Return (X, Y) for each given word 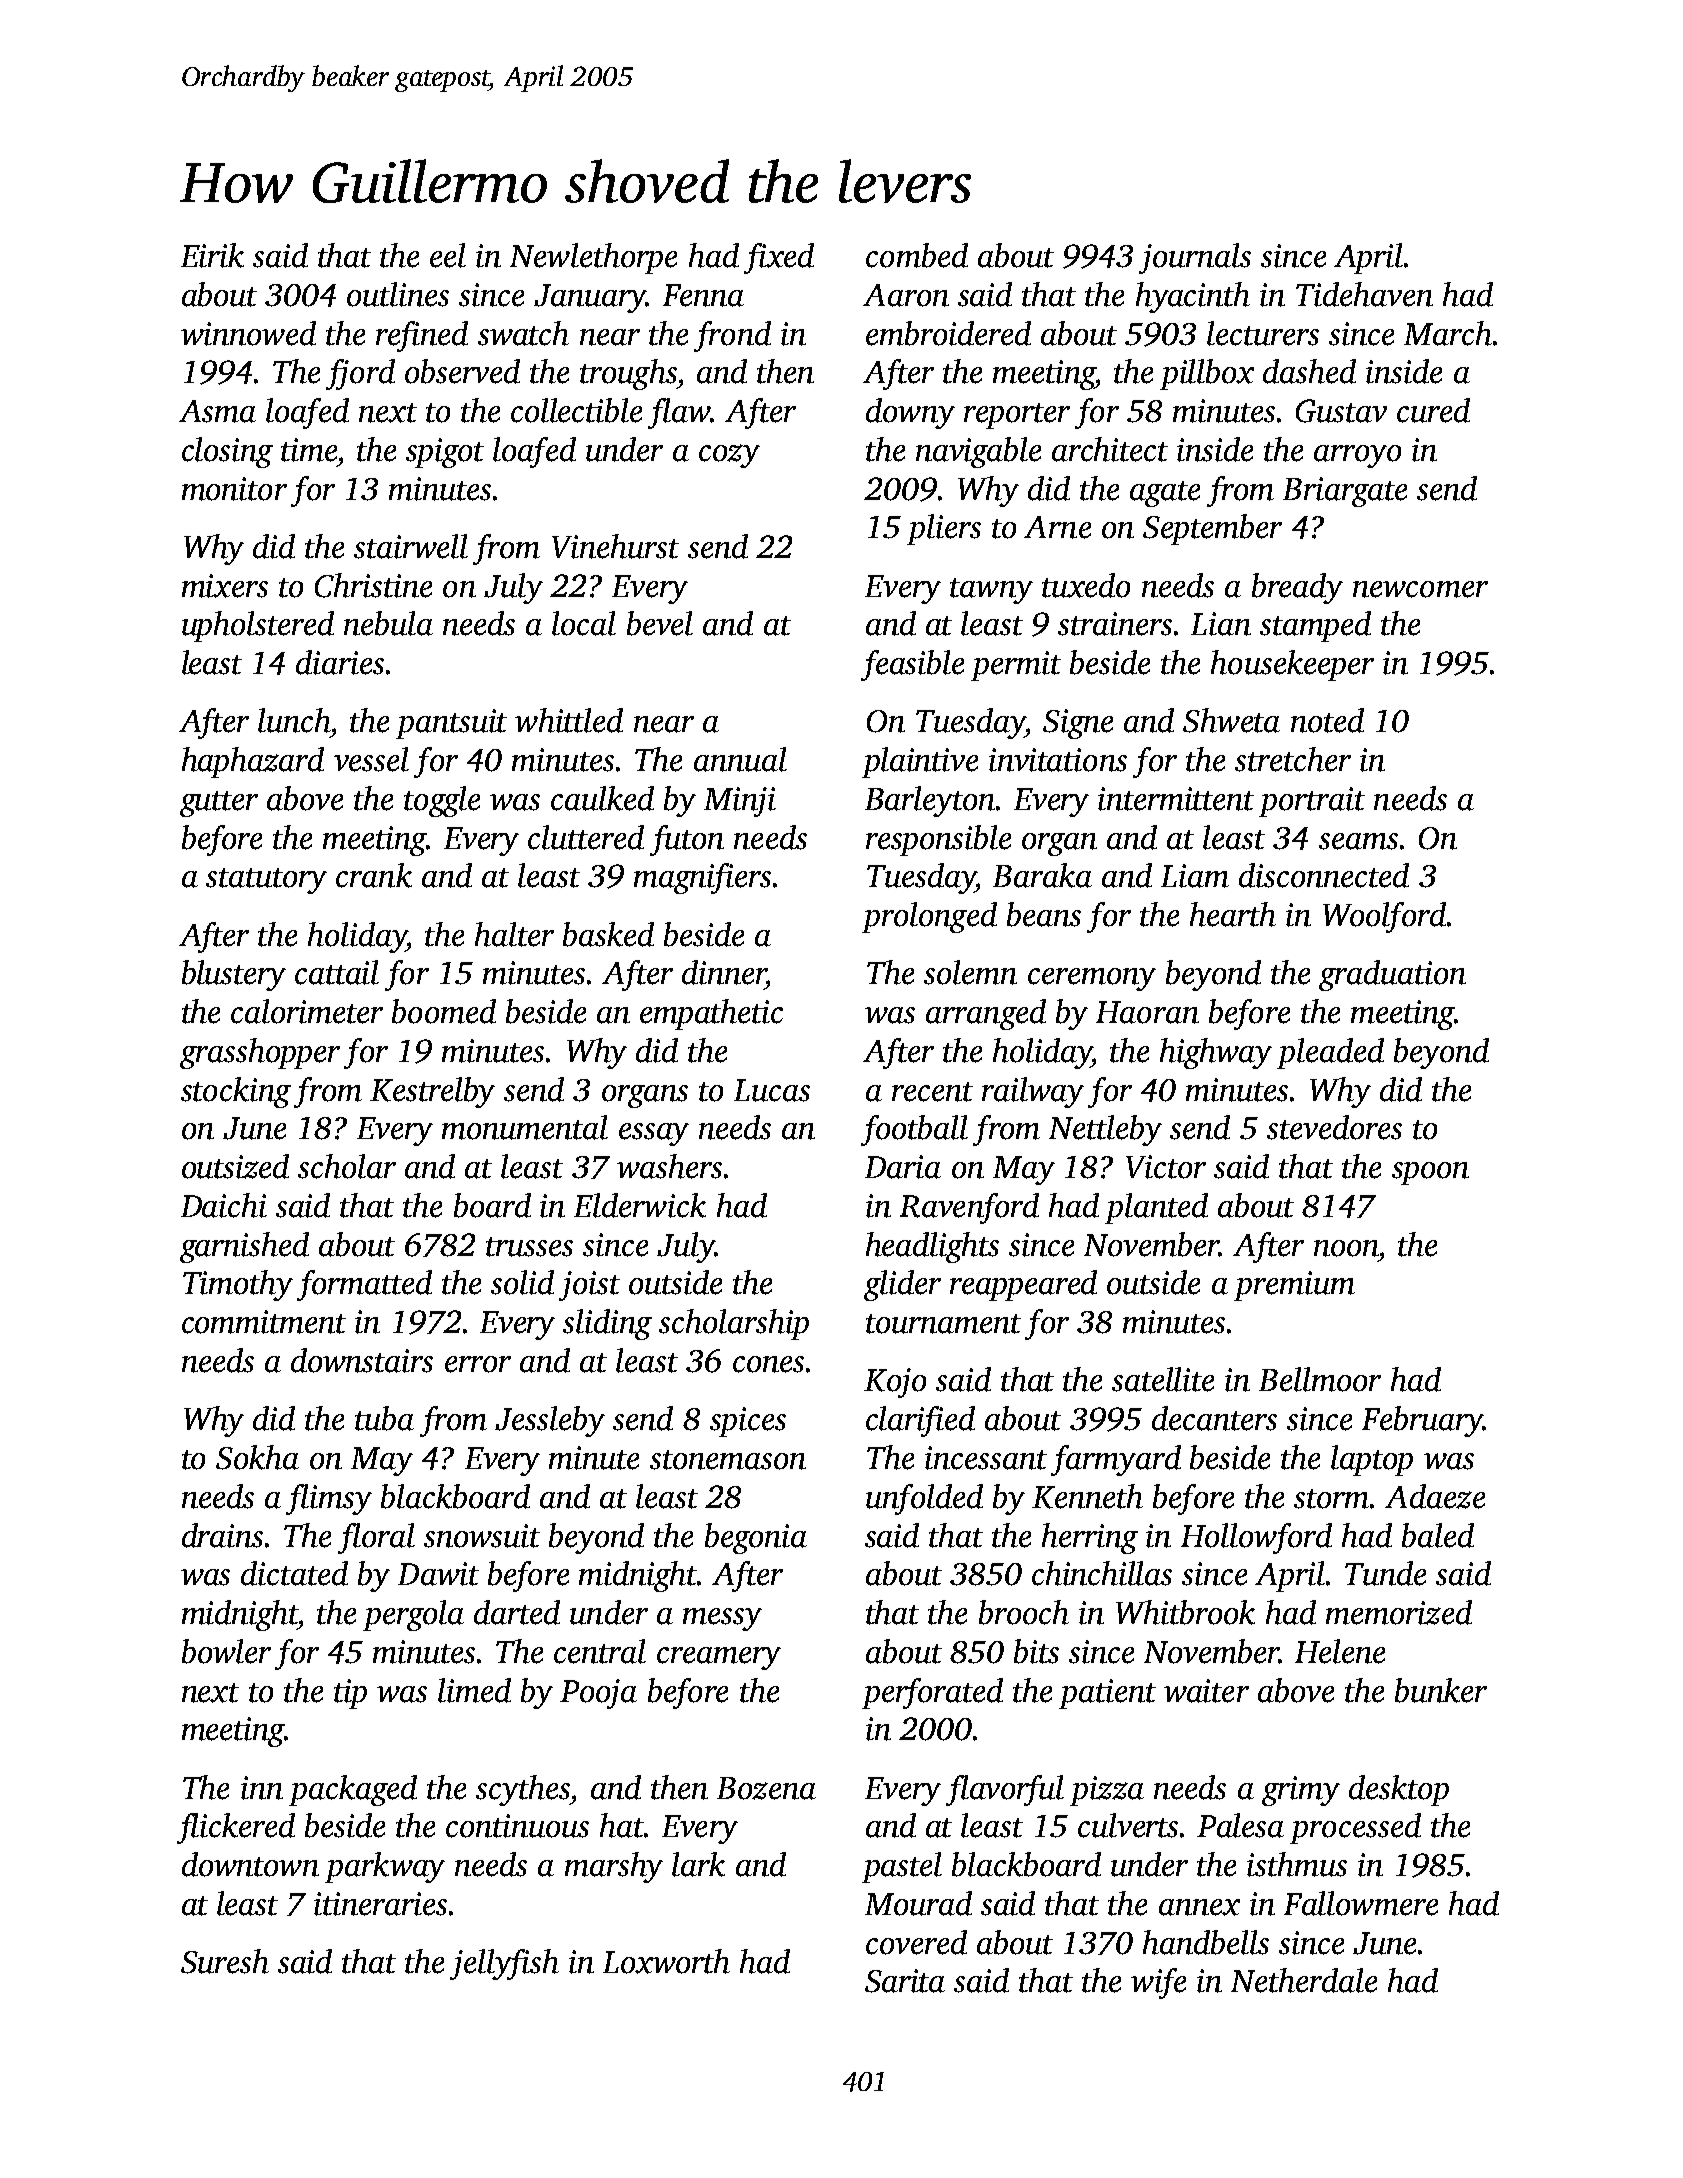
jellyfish (504, 1964)
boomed (444, 1011)
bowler (226, 1651)
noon (1346, 1248)
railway (1033, 1092)
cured (1433, 410)
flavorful (1005, 1790)
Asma (217, 411)
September (1212, 529)
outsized (235, 1166)
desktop (1399, 1790)
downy (910, 413)
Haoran (1147, 1012)
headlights (932, 1247)
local (584, 623)
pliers (944, 529)
